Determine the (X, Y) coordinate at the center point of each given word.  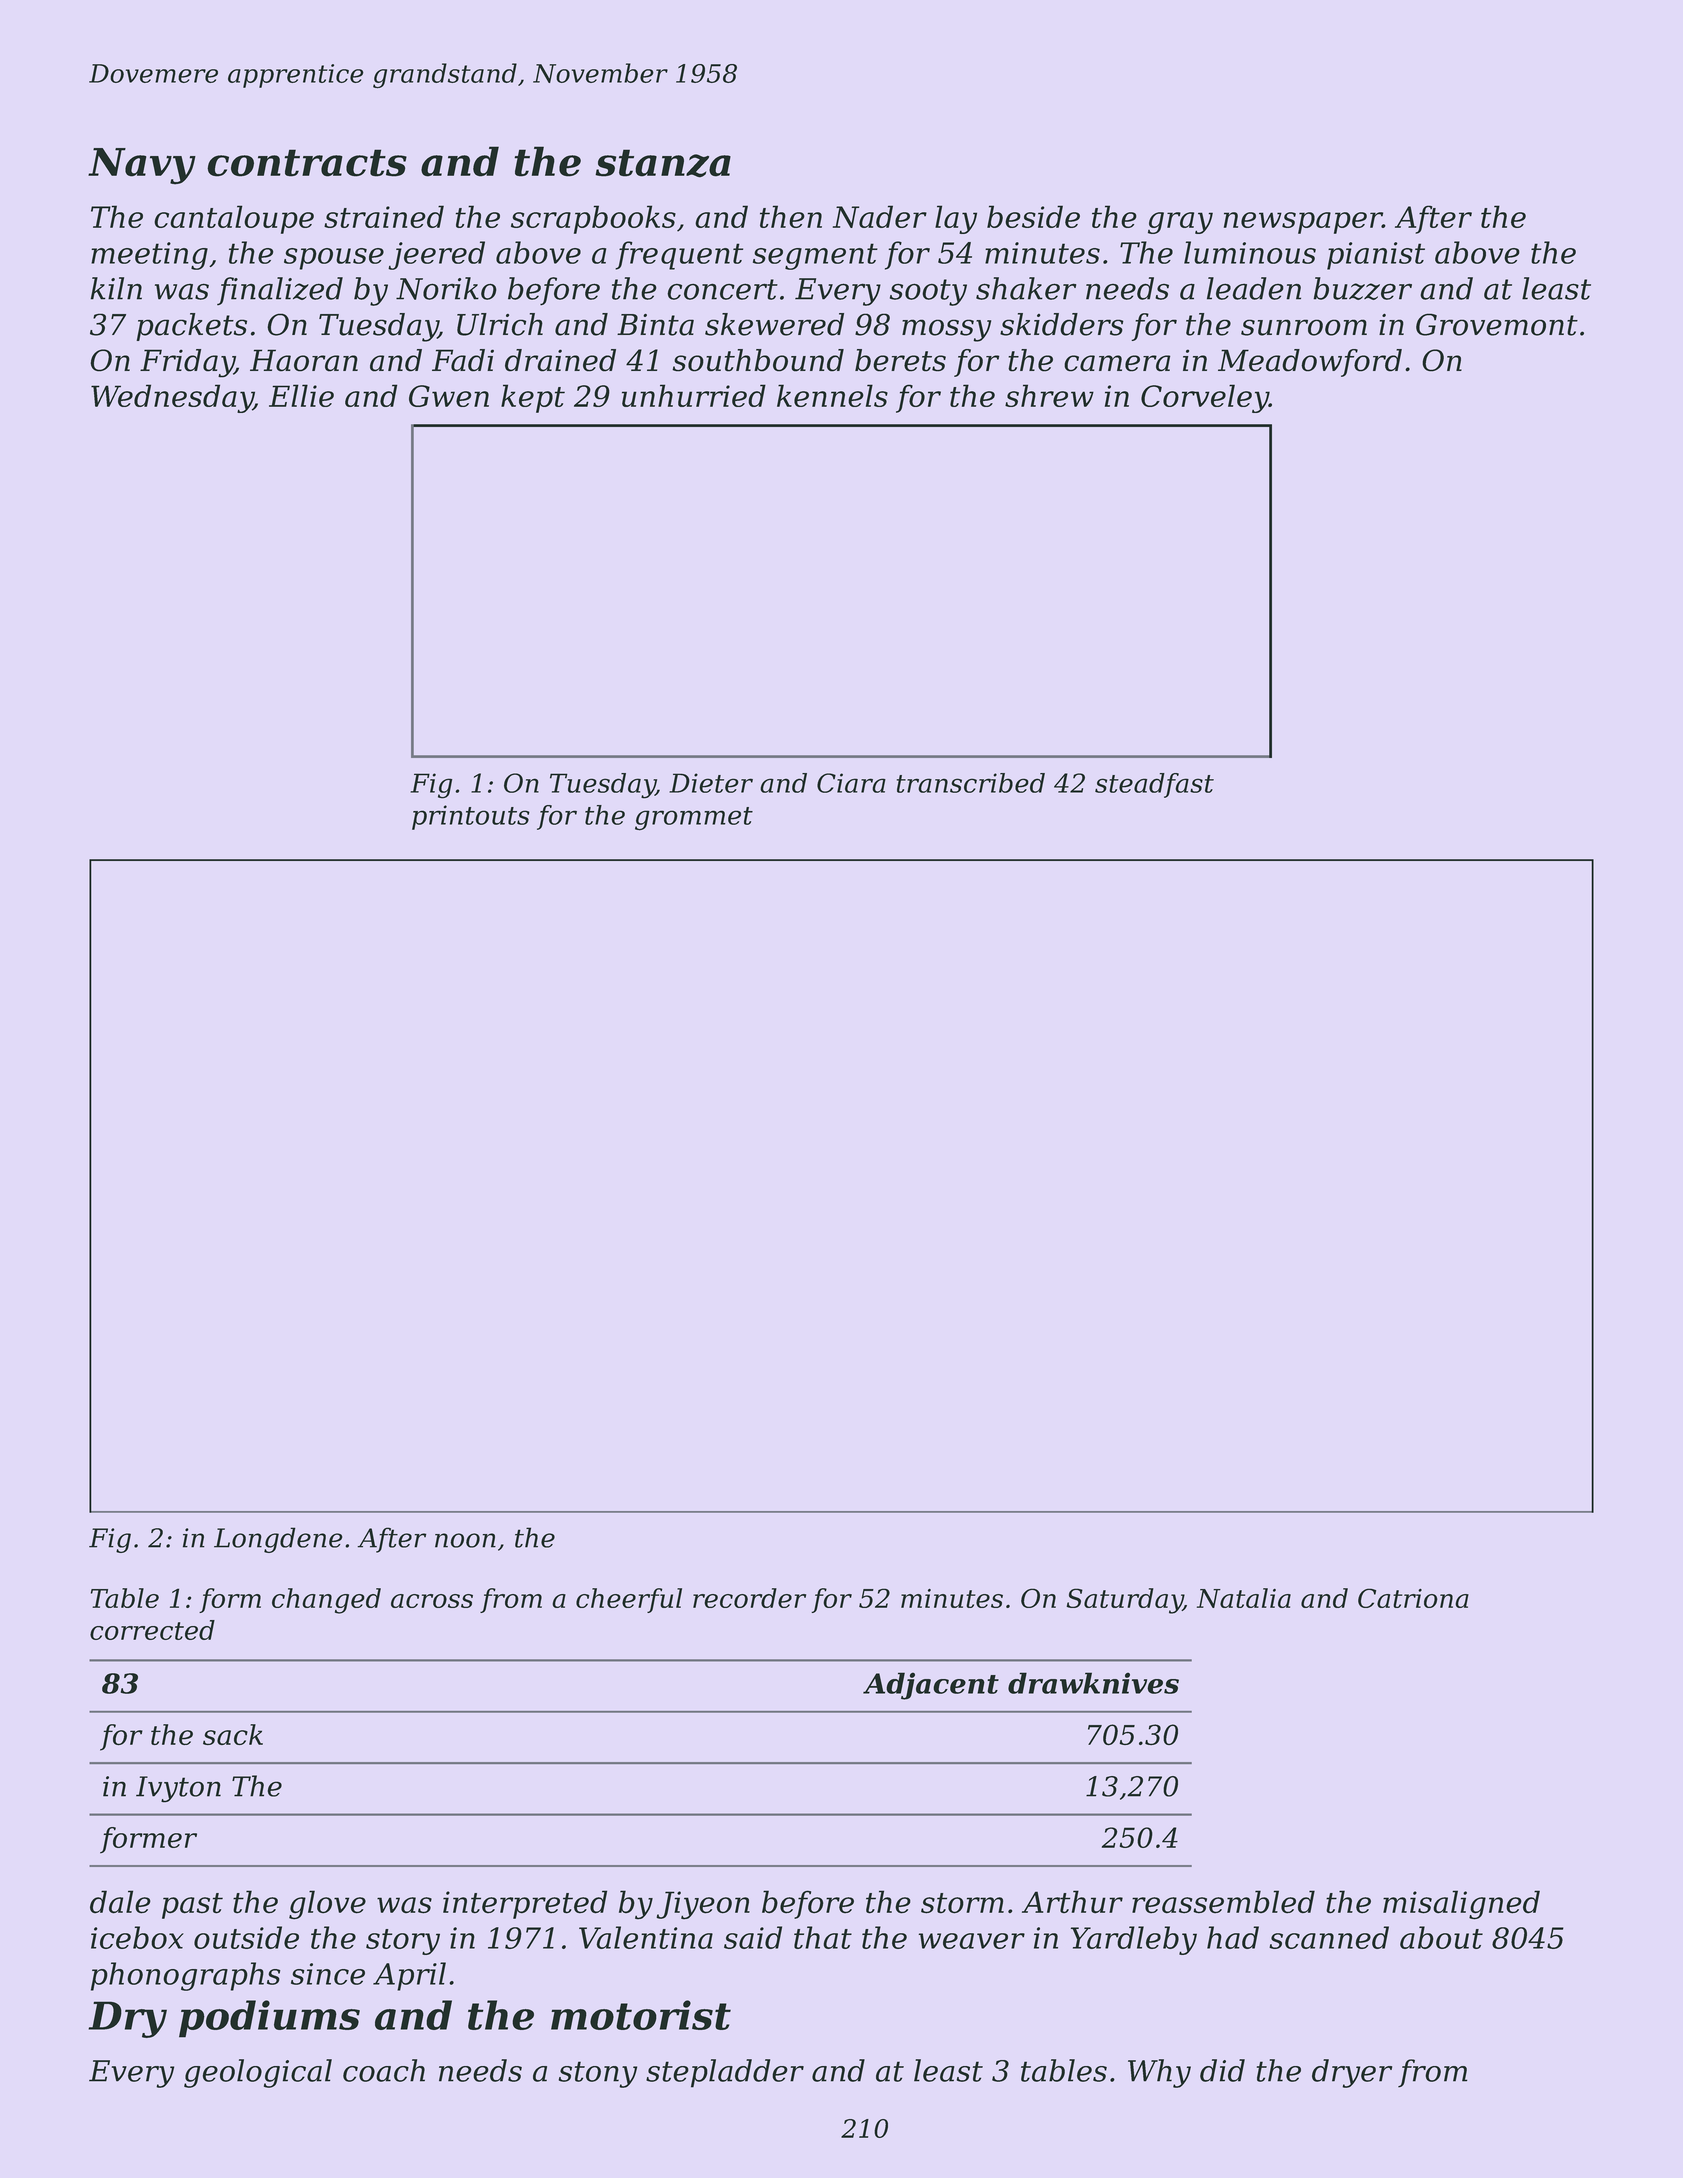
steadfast (1154, 785)
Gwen (449, 396)
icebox (137, 1937)
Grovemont (1497, 324)
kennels (832, 395)
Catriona (1413, 1598)
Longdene (278, 1540)
